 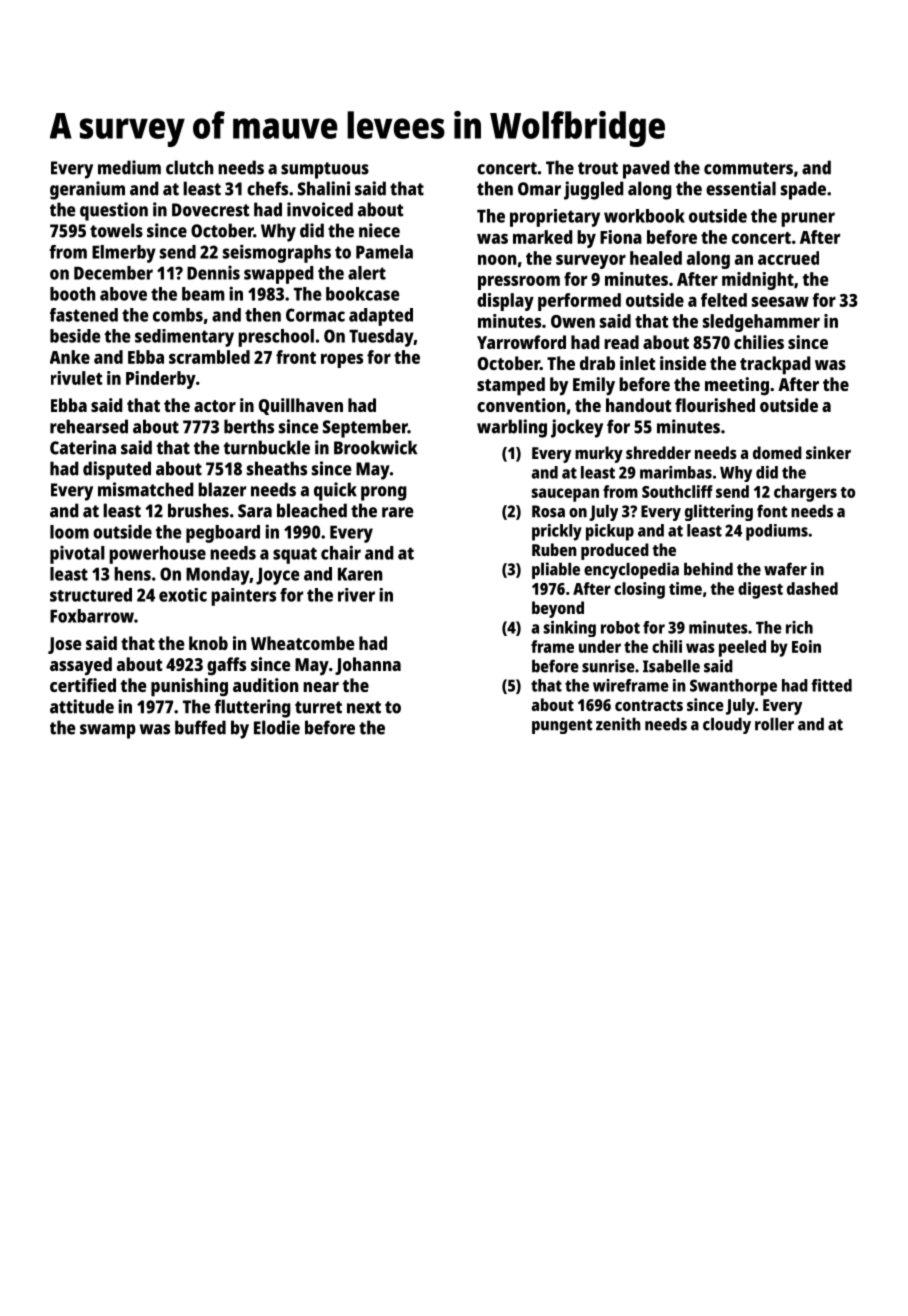 What do you see at coordinates (301, 406) in the document?
I see `Quillhaven` at bounding box center [301, 406].
